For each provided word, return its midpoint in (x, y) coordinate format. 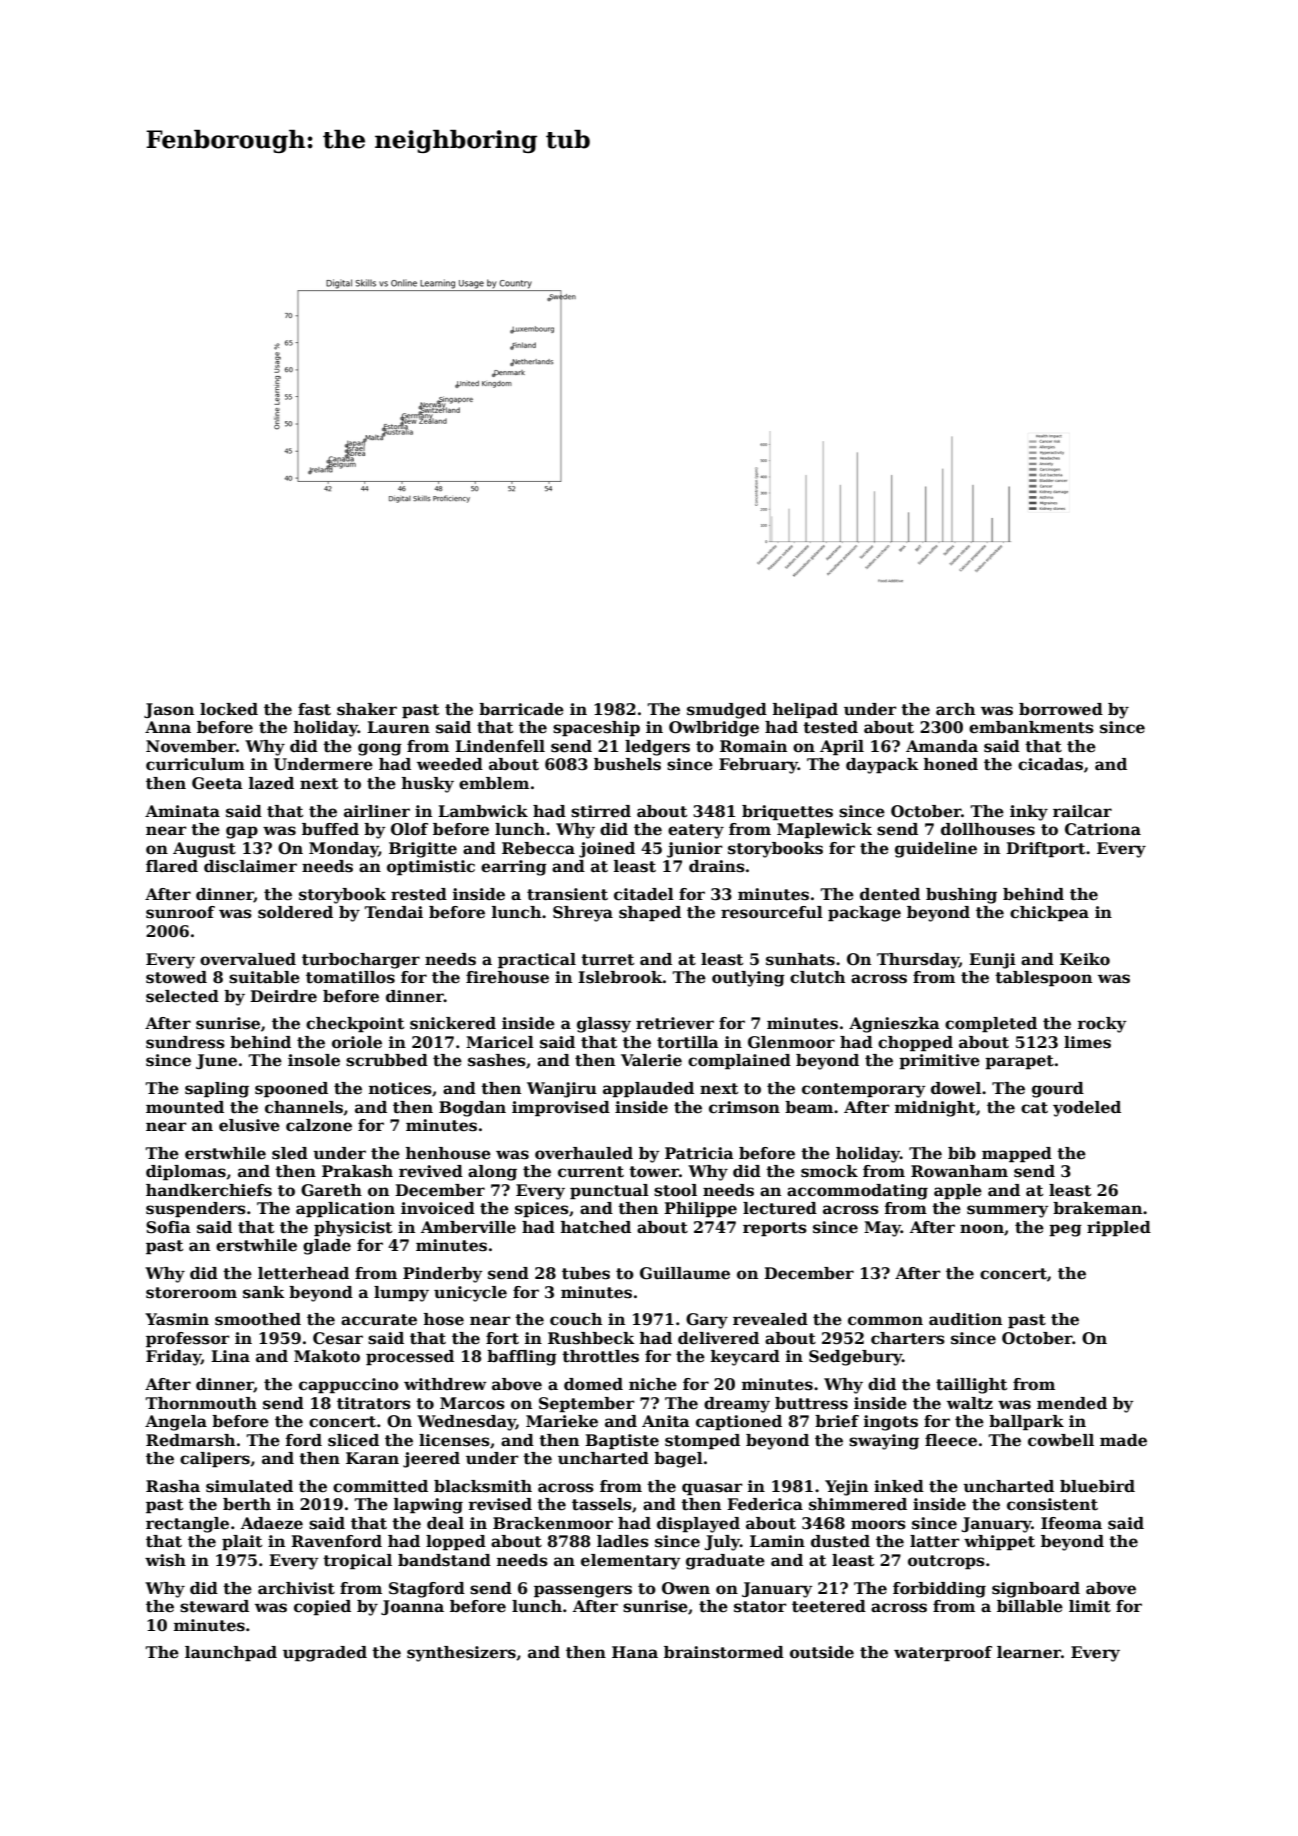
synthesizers (461, 1654)
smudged (727, 711)
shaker (367, 709)
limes (1087, 1042)
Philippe (700, 1210)
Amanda (942, 746)
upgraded (325, 1654)
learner (1029, 1652)
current (591, 1172)
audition (965, 1319)
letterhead (303, 1273)
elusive (249, 1125)
